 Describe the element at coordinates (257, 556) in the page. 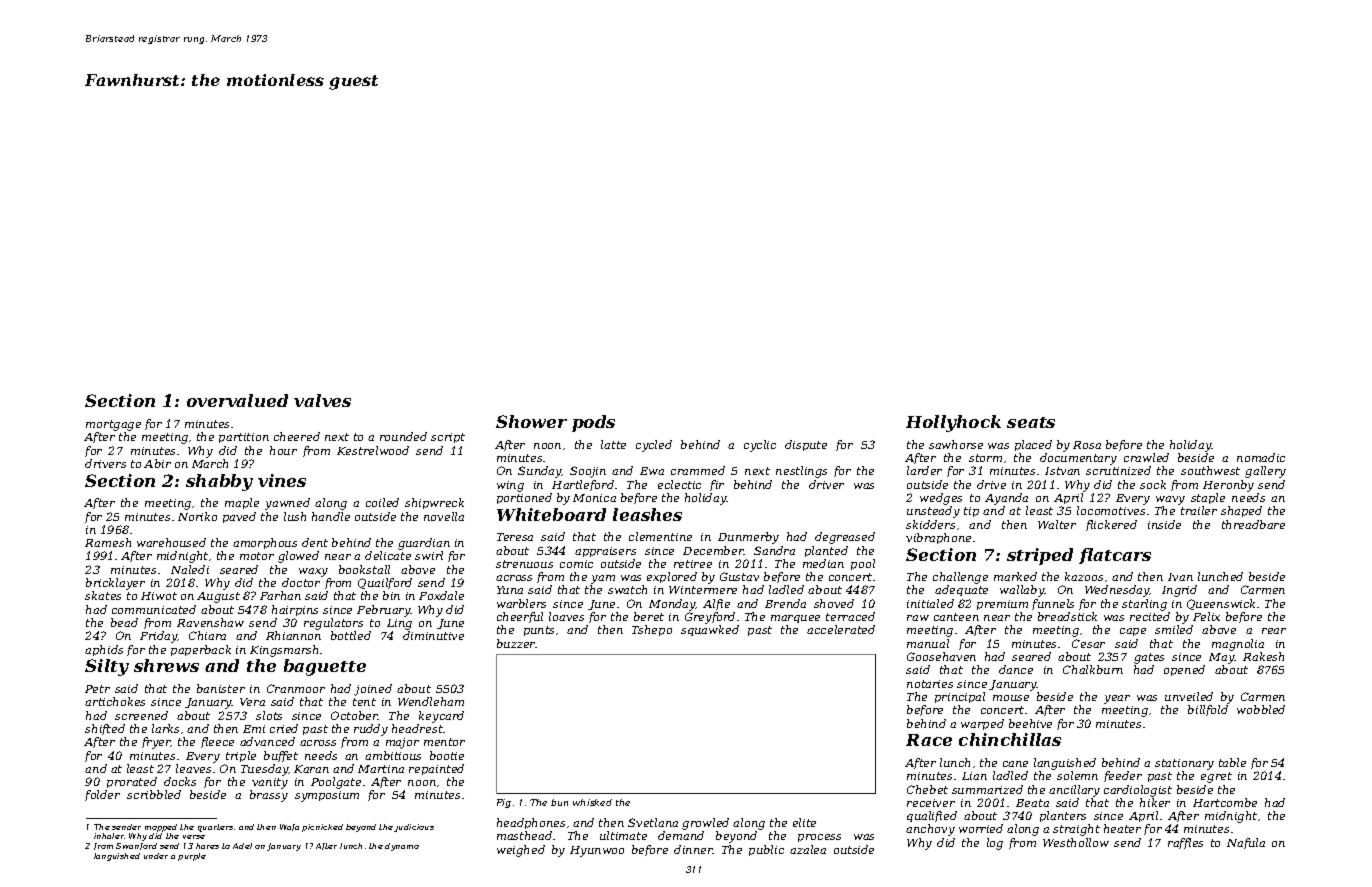

I see `motor` at that location.
